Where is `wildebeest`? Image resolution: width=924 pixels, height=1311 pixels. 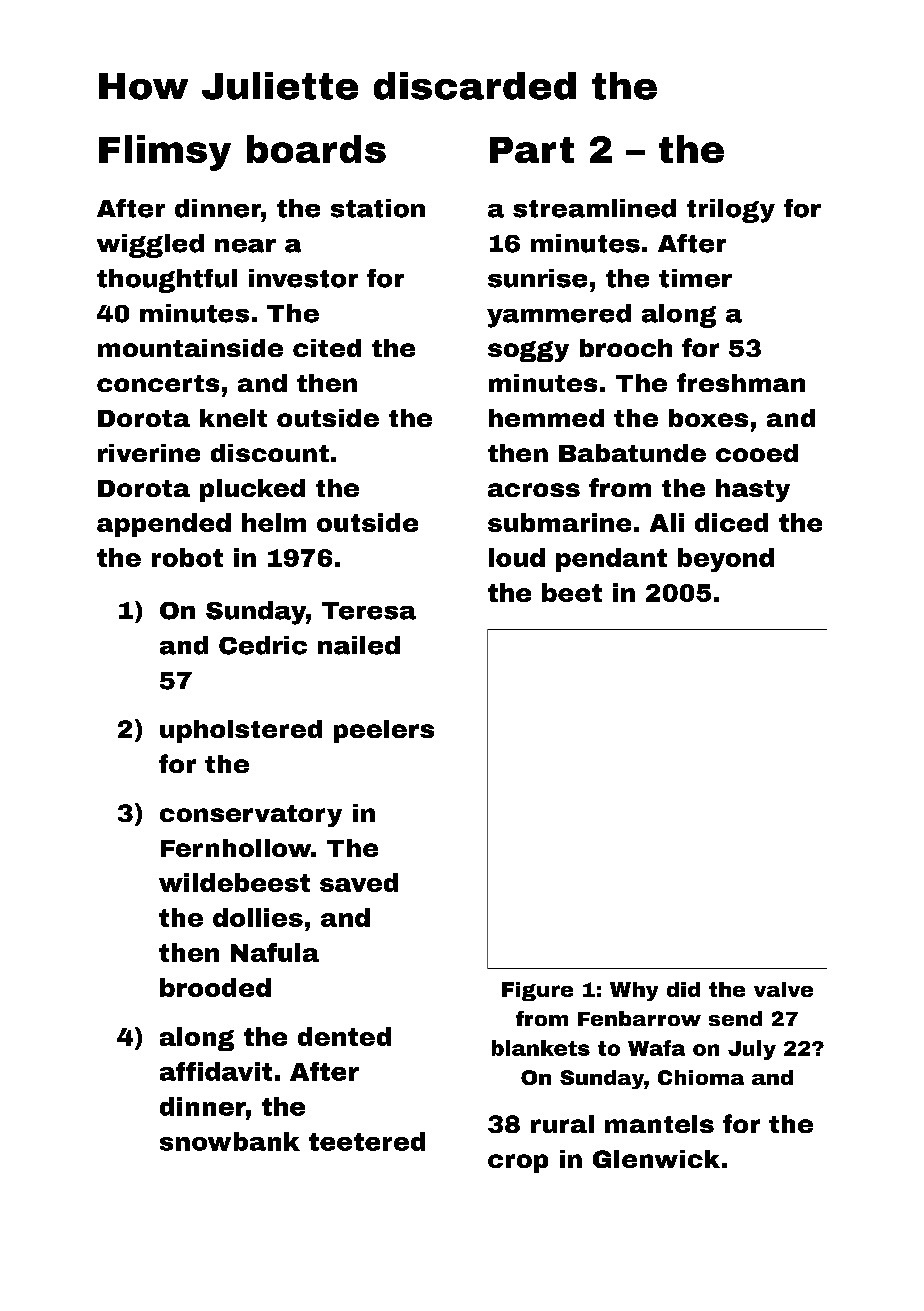
wildebeest is located at coordinates (234, 882).
